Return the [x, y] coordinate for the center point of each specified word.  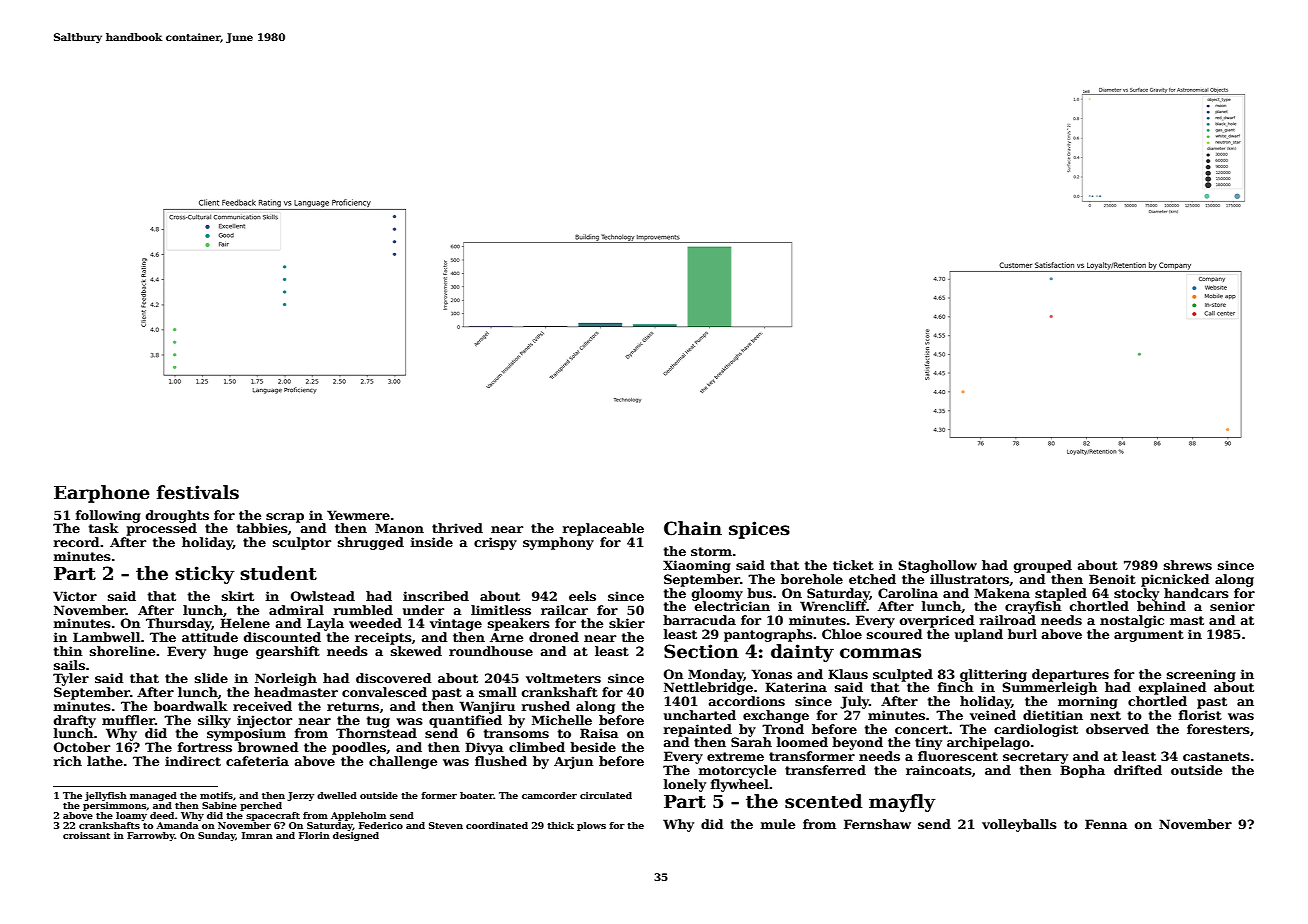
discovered [393, 678]
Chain [693, 528]
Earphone [101, 494]
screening [1201, 675]
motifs [216, 795]
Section [701, 651]
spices [759, 530]
